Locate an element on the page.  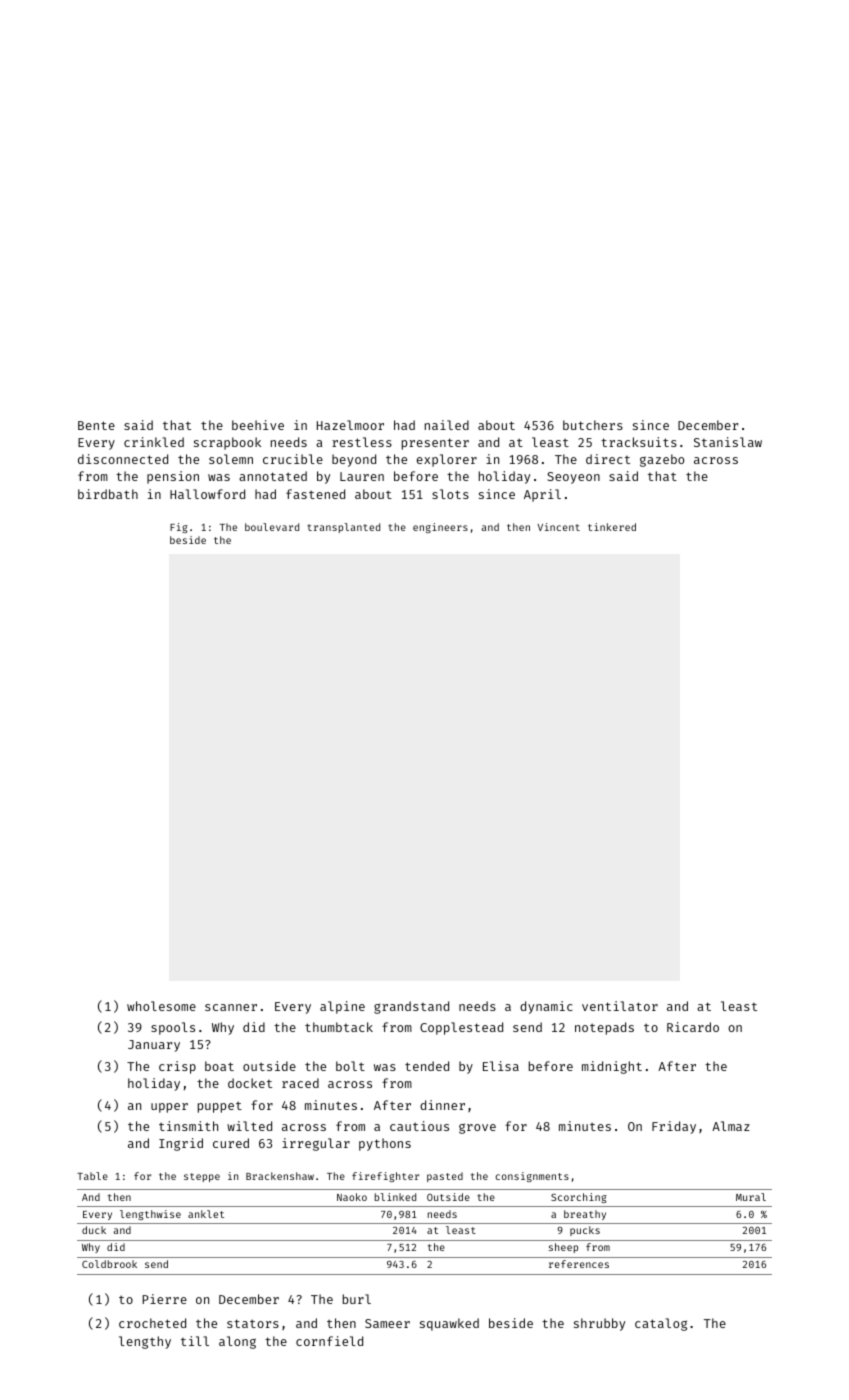
boulevard is located at coordinates (272, 527).
